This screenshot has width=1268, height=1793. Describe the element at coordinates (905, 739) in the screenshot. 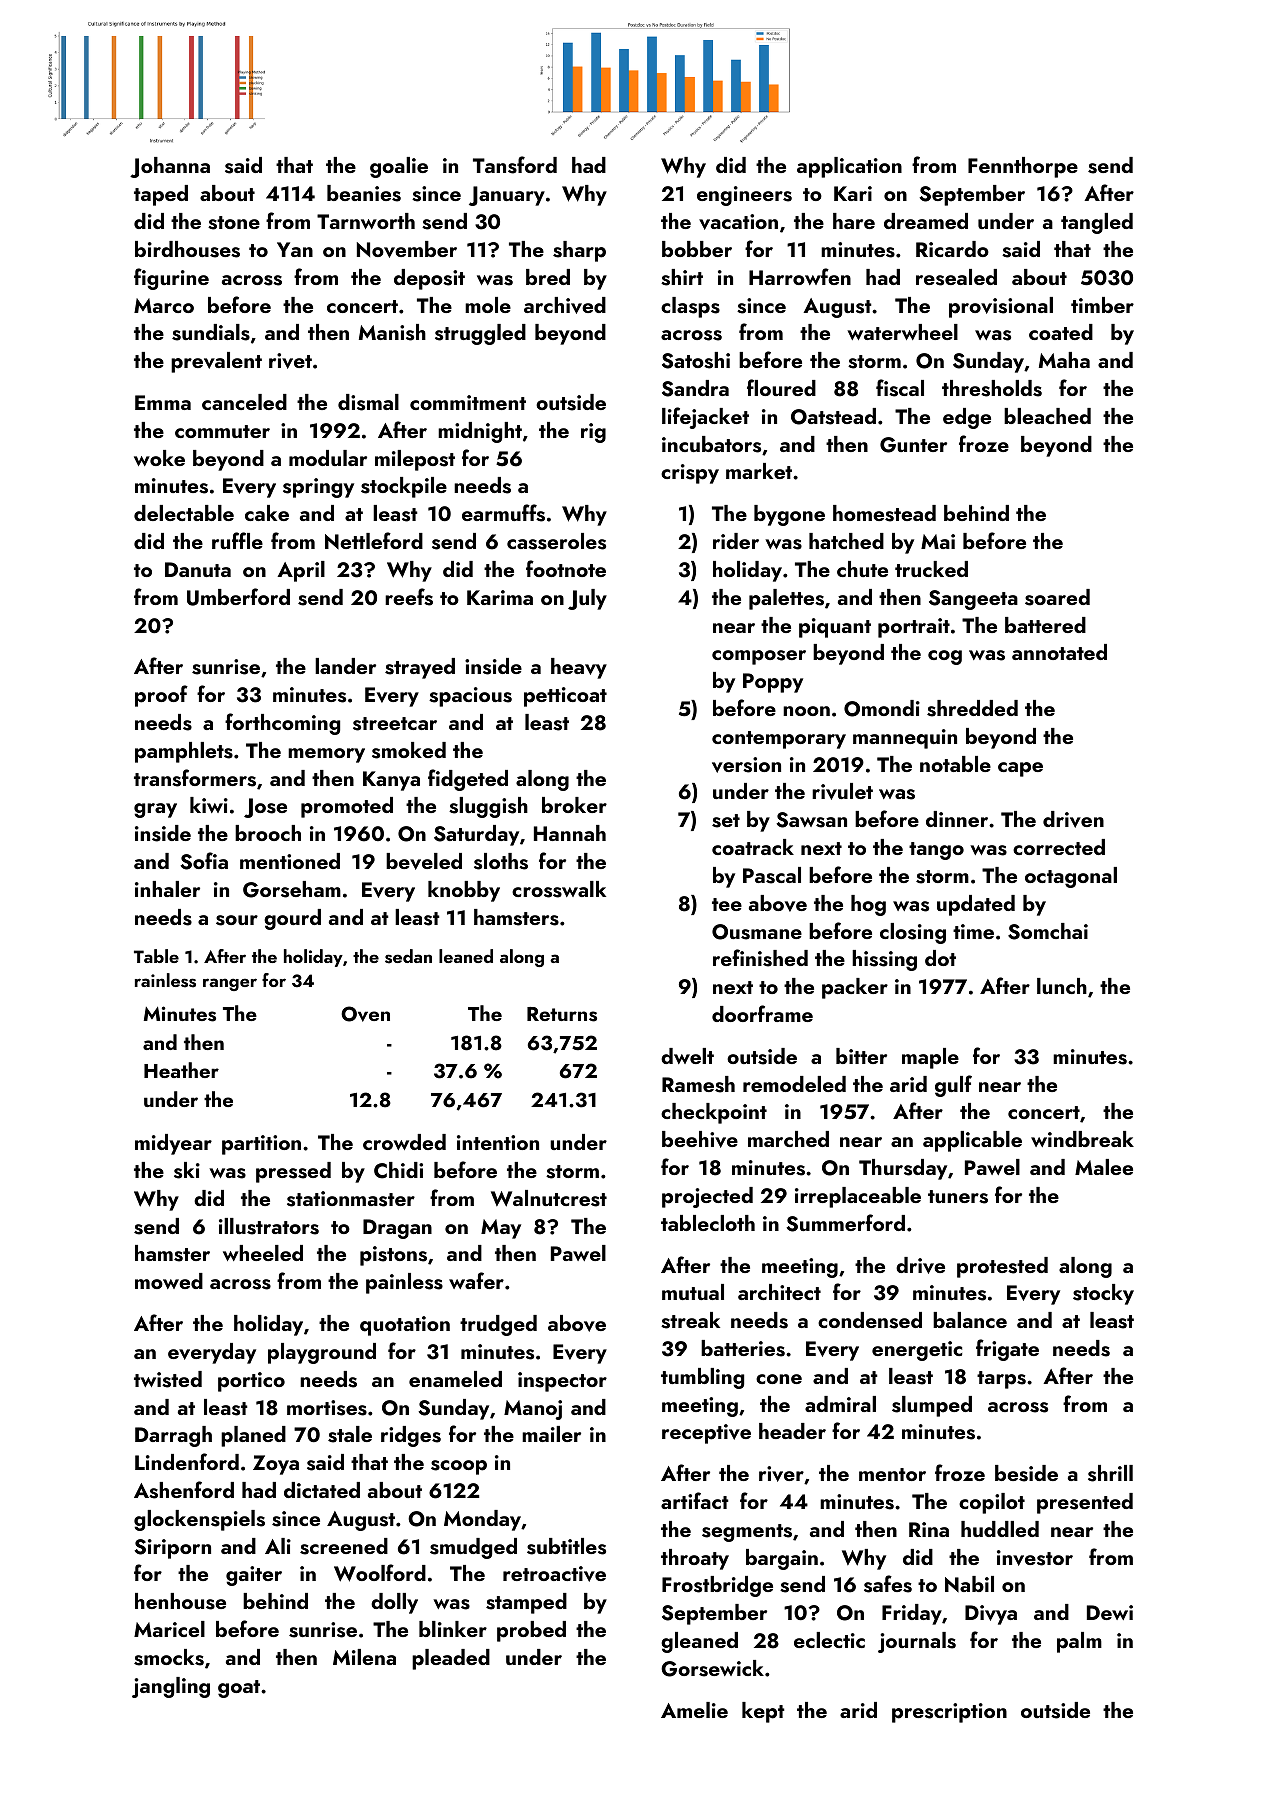

I see `mannequin` at that location.
